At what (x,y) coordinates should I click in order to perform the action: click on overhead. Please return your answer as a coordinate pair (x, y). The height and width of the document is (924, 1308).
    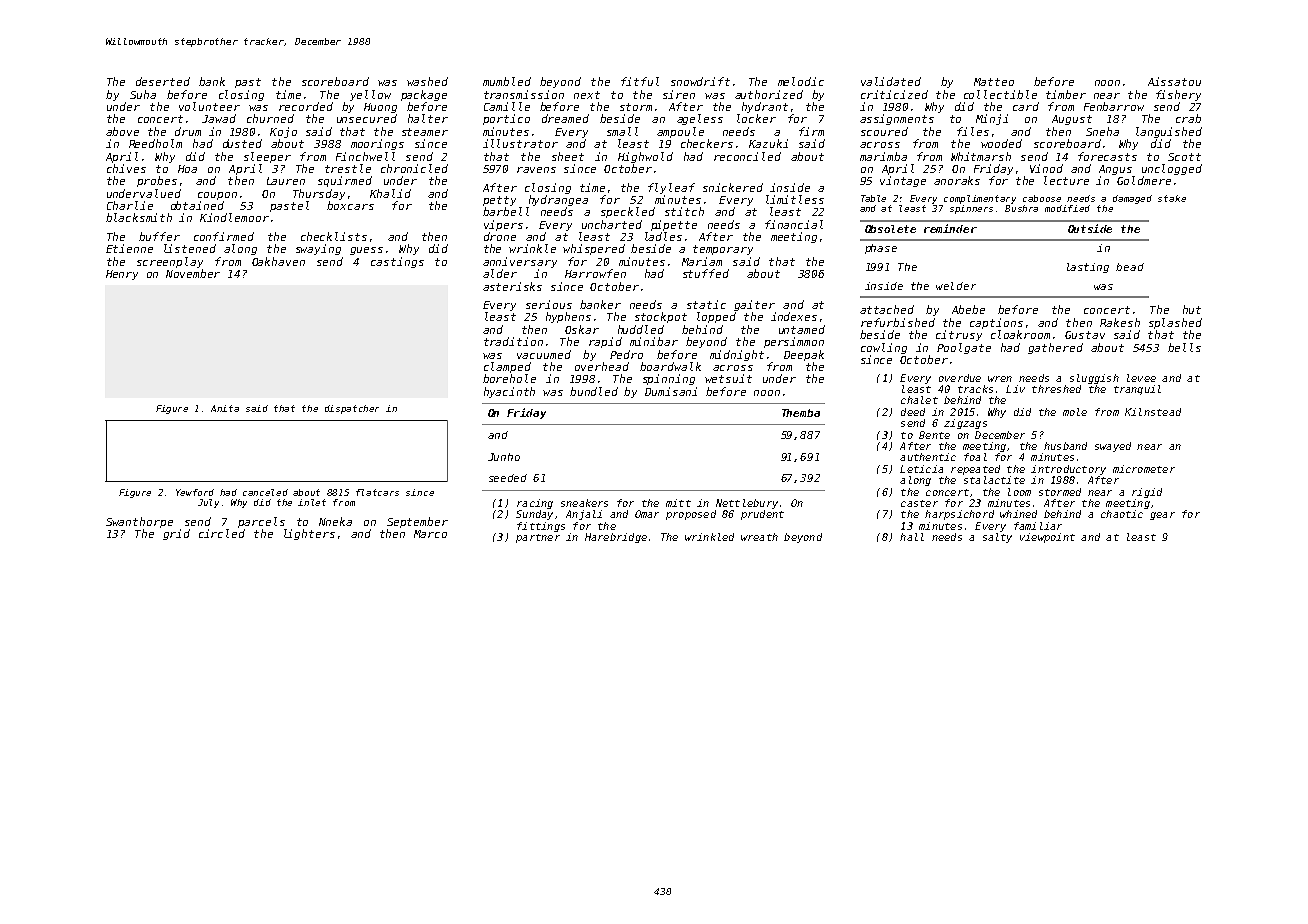
    Looking at the image, I should click on (602, 366).
